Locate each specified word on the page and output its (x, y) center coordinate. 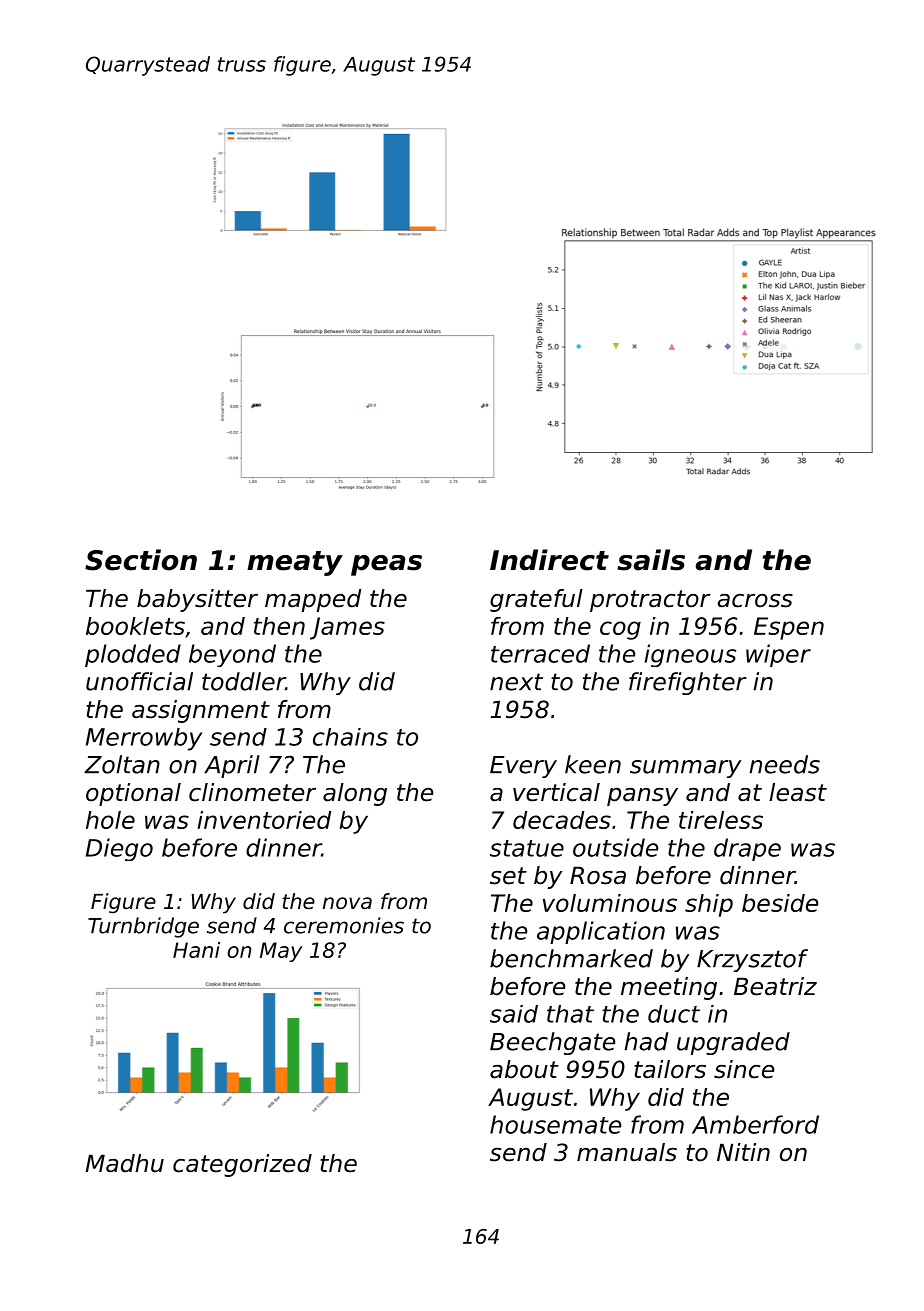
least (798, 792)
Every (523, 767)
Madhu (124, 1163)
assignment (201, 711)
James (347, 628)
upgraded (733, 1043)
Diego (119, 849)
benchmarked (571, 958)
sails (651, 560)
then (279, 626)
